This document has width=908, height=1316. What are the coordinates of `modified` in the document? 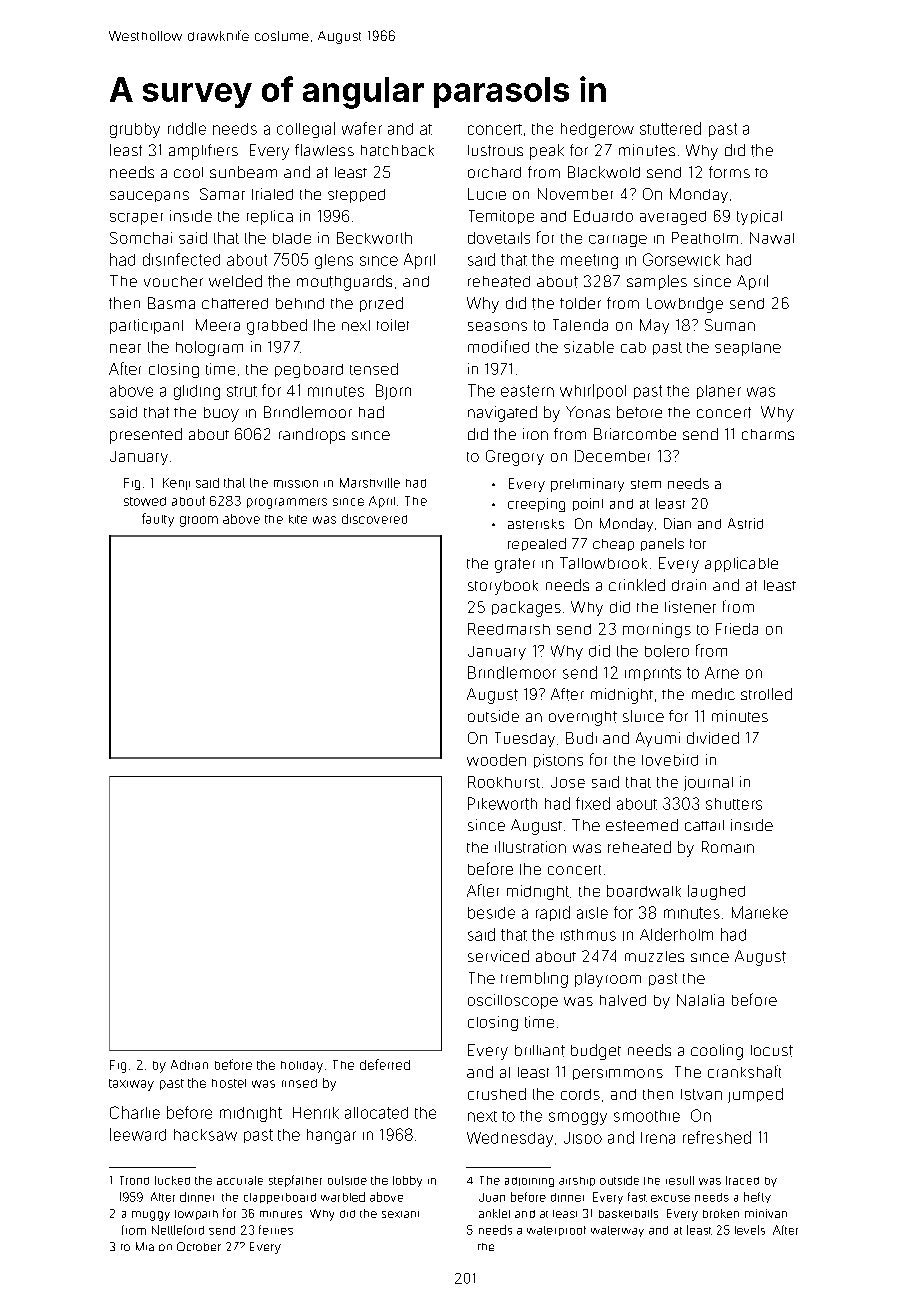 It's located at (498, 346).
